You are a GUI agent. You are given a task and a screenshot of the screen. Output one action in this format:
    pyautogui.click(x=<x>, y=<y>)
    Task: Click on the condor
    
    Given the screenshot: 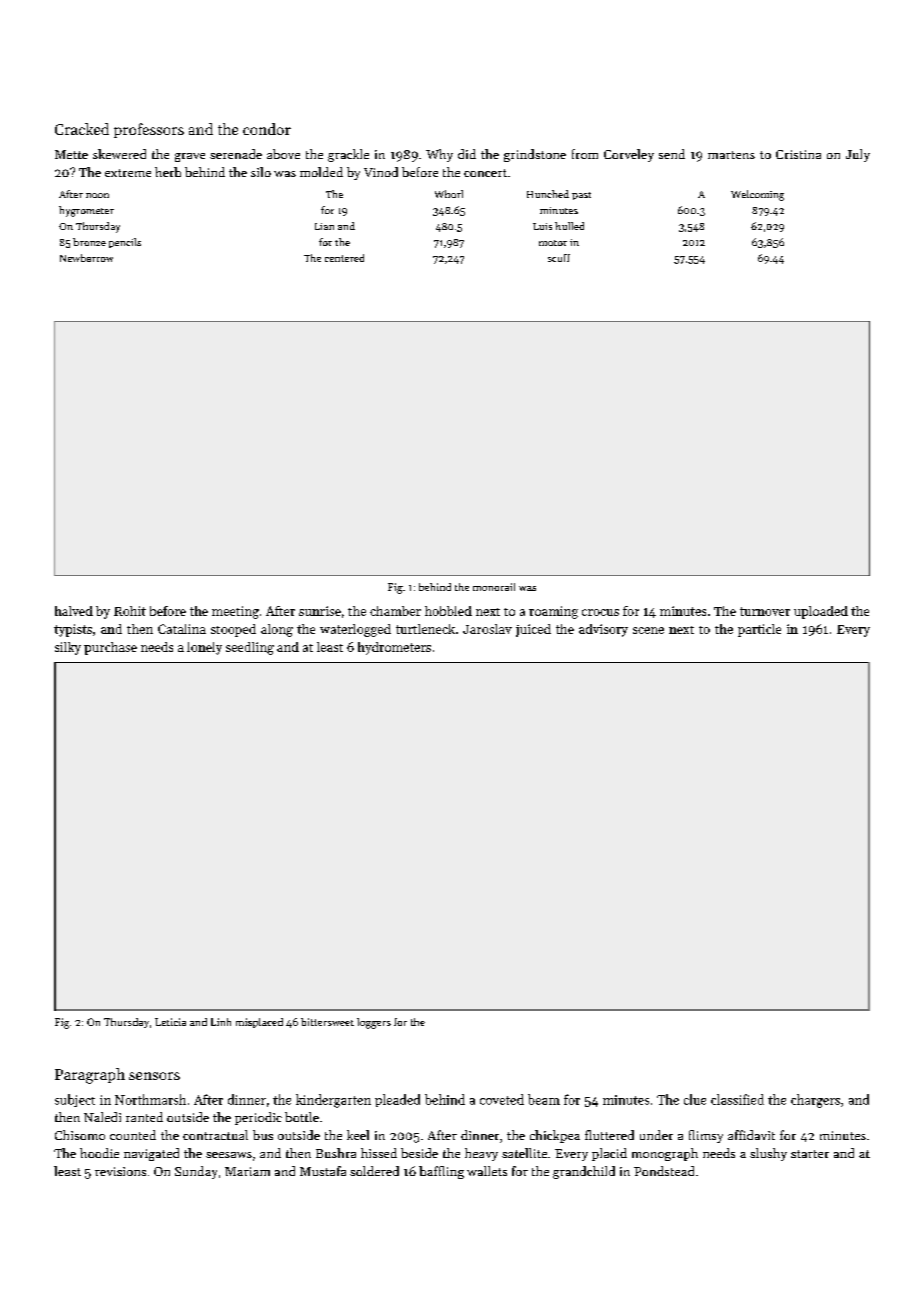 What is the action you would take?
    pyautogui.click(x=267, y=129)
